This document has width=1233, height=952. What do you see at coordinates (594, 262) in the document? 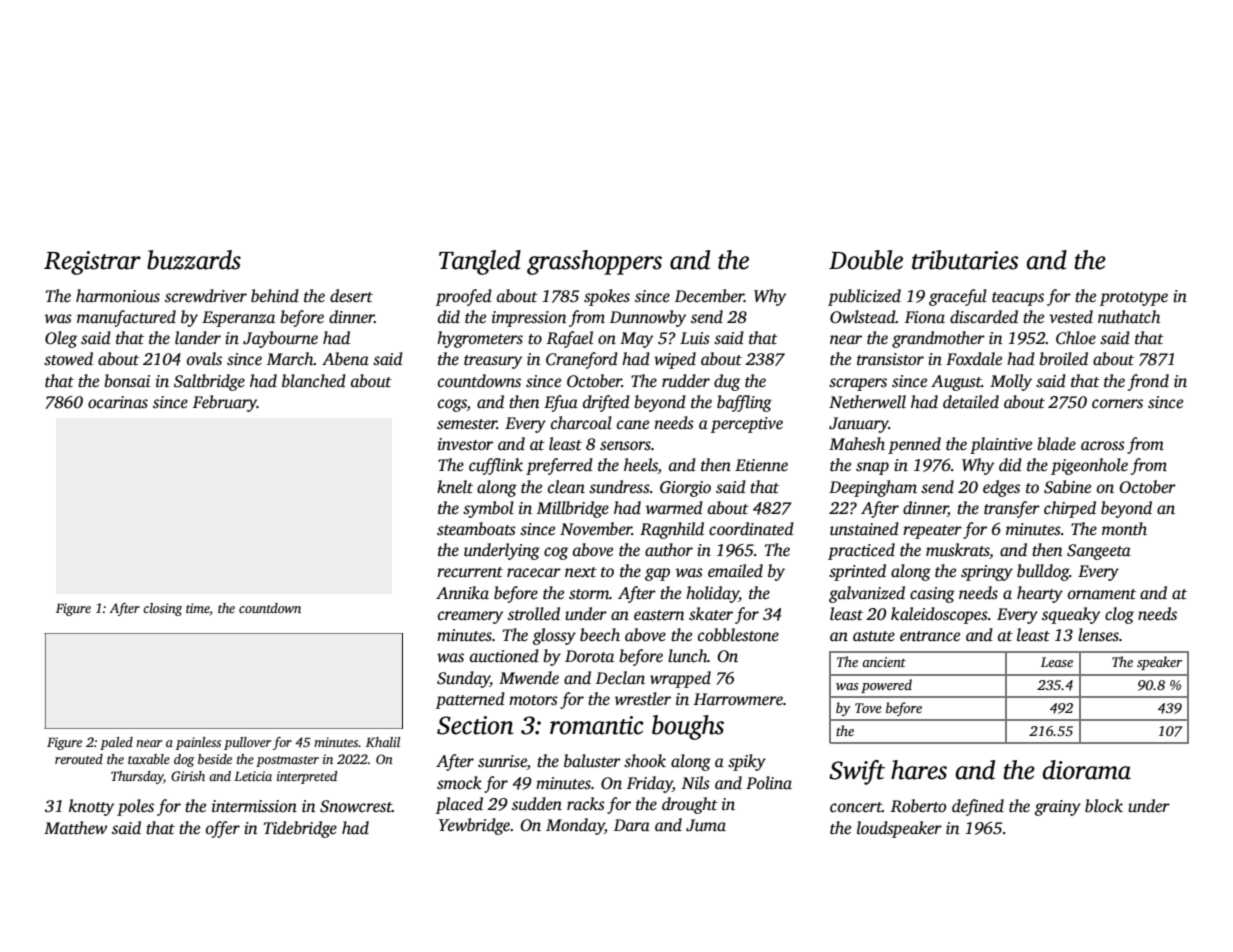
I see `grasshoppers` at bounding box center [594, 262].
